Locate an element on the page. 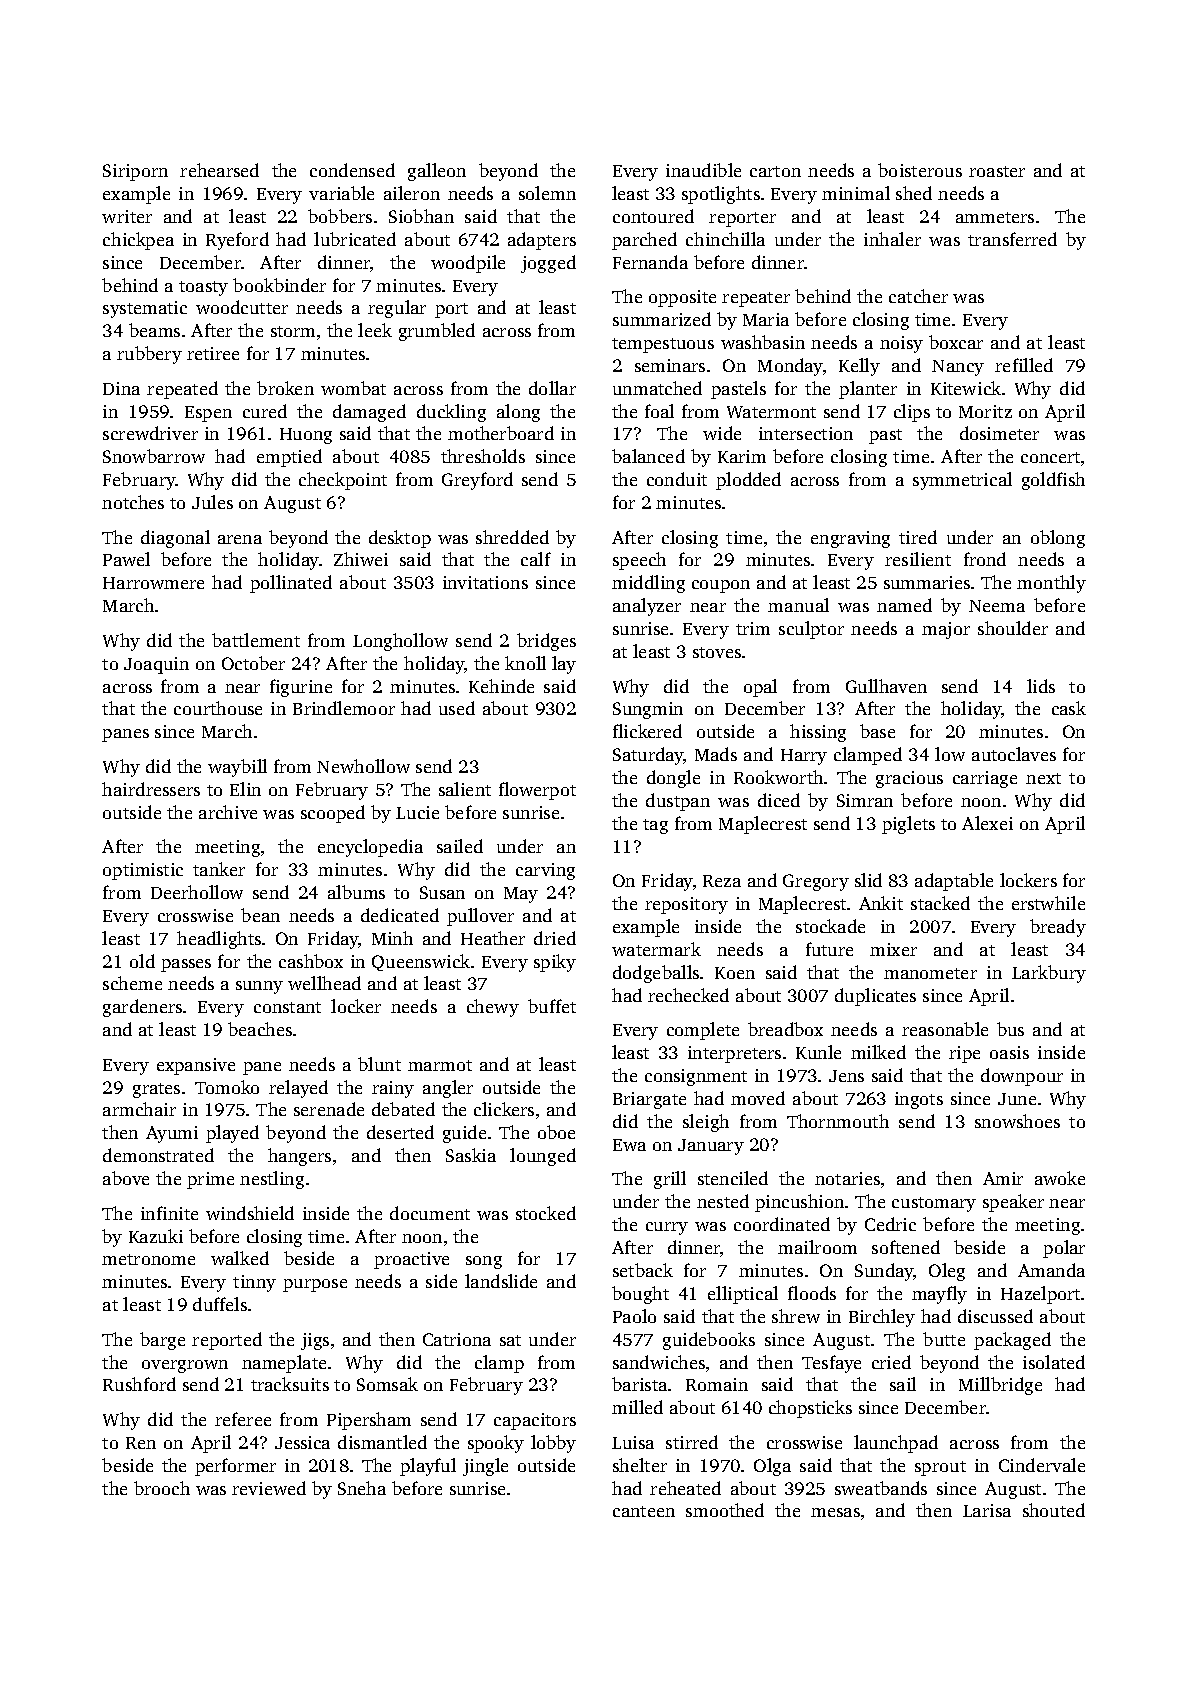 This page has width=1189, height=1682. named is located at coordinates (904, 605).
